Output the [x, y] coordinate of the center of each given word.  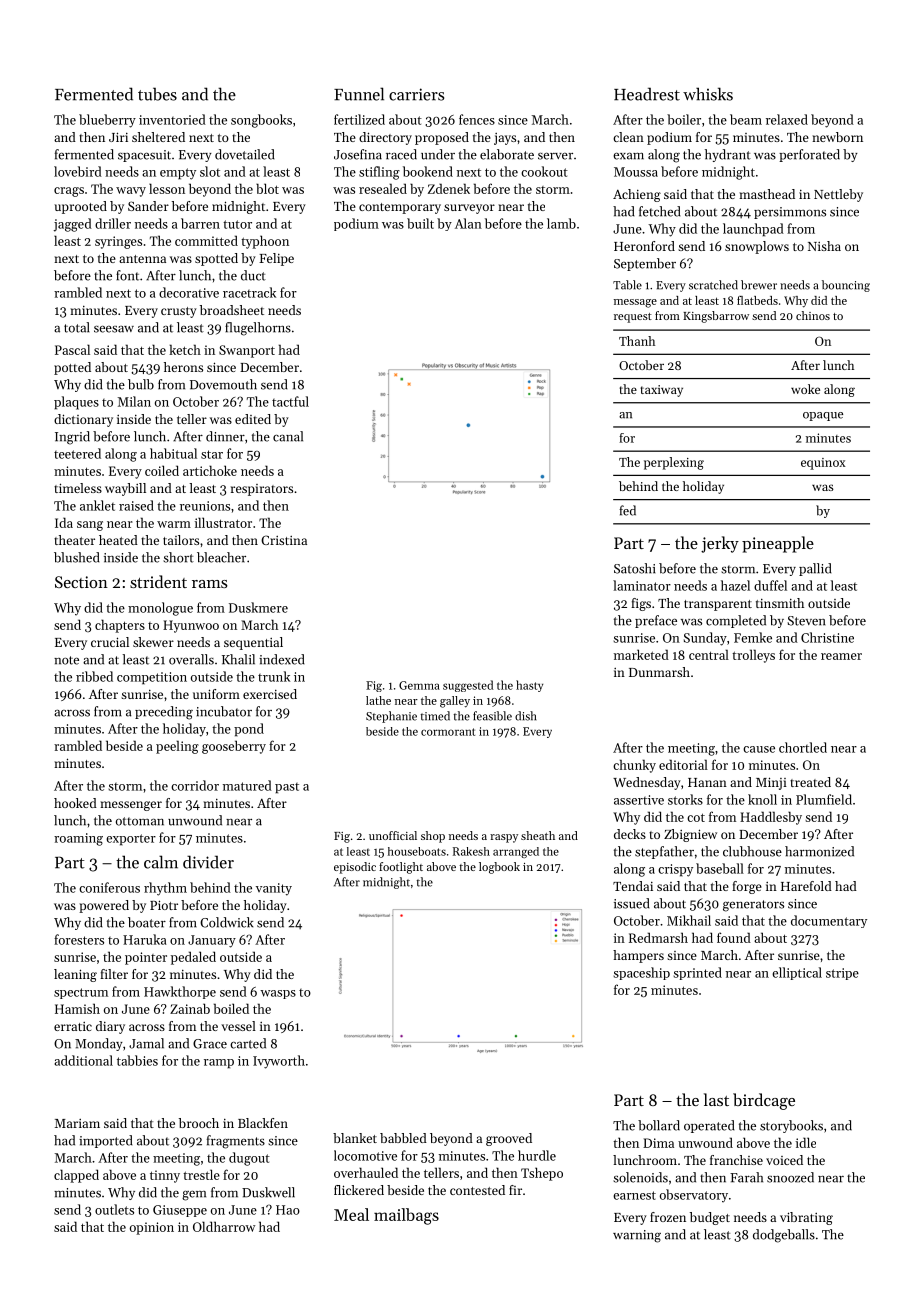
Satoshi [635, 568]
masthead [767, 194]
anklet [97, 505]
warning [637, 1236]
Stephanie [391, 717]
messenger [131, 806]
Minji [771, 783]
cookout [544, 171]
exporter [131, 840]
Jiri [118, 137]
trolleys [753, 656]
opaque [823, 416]
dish [525, 716]
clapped [76, 1176]
